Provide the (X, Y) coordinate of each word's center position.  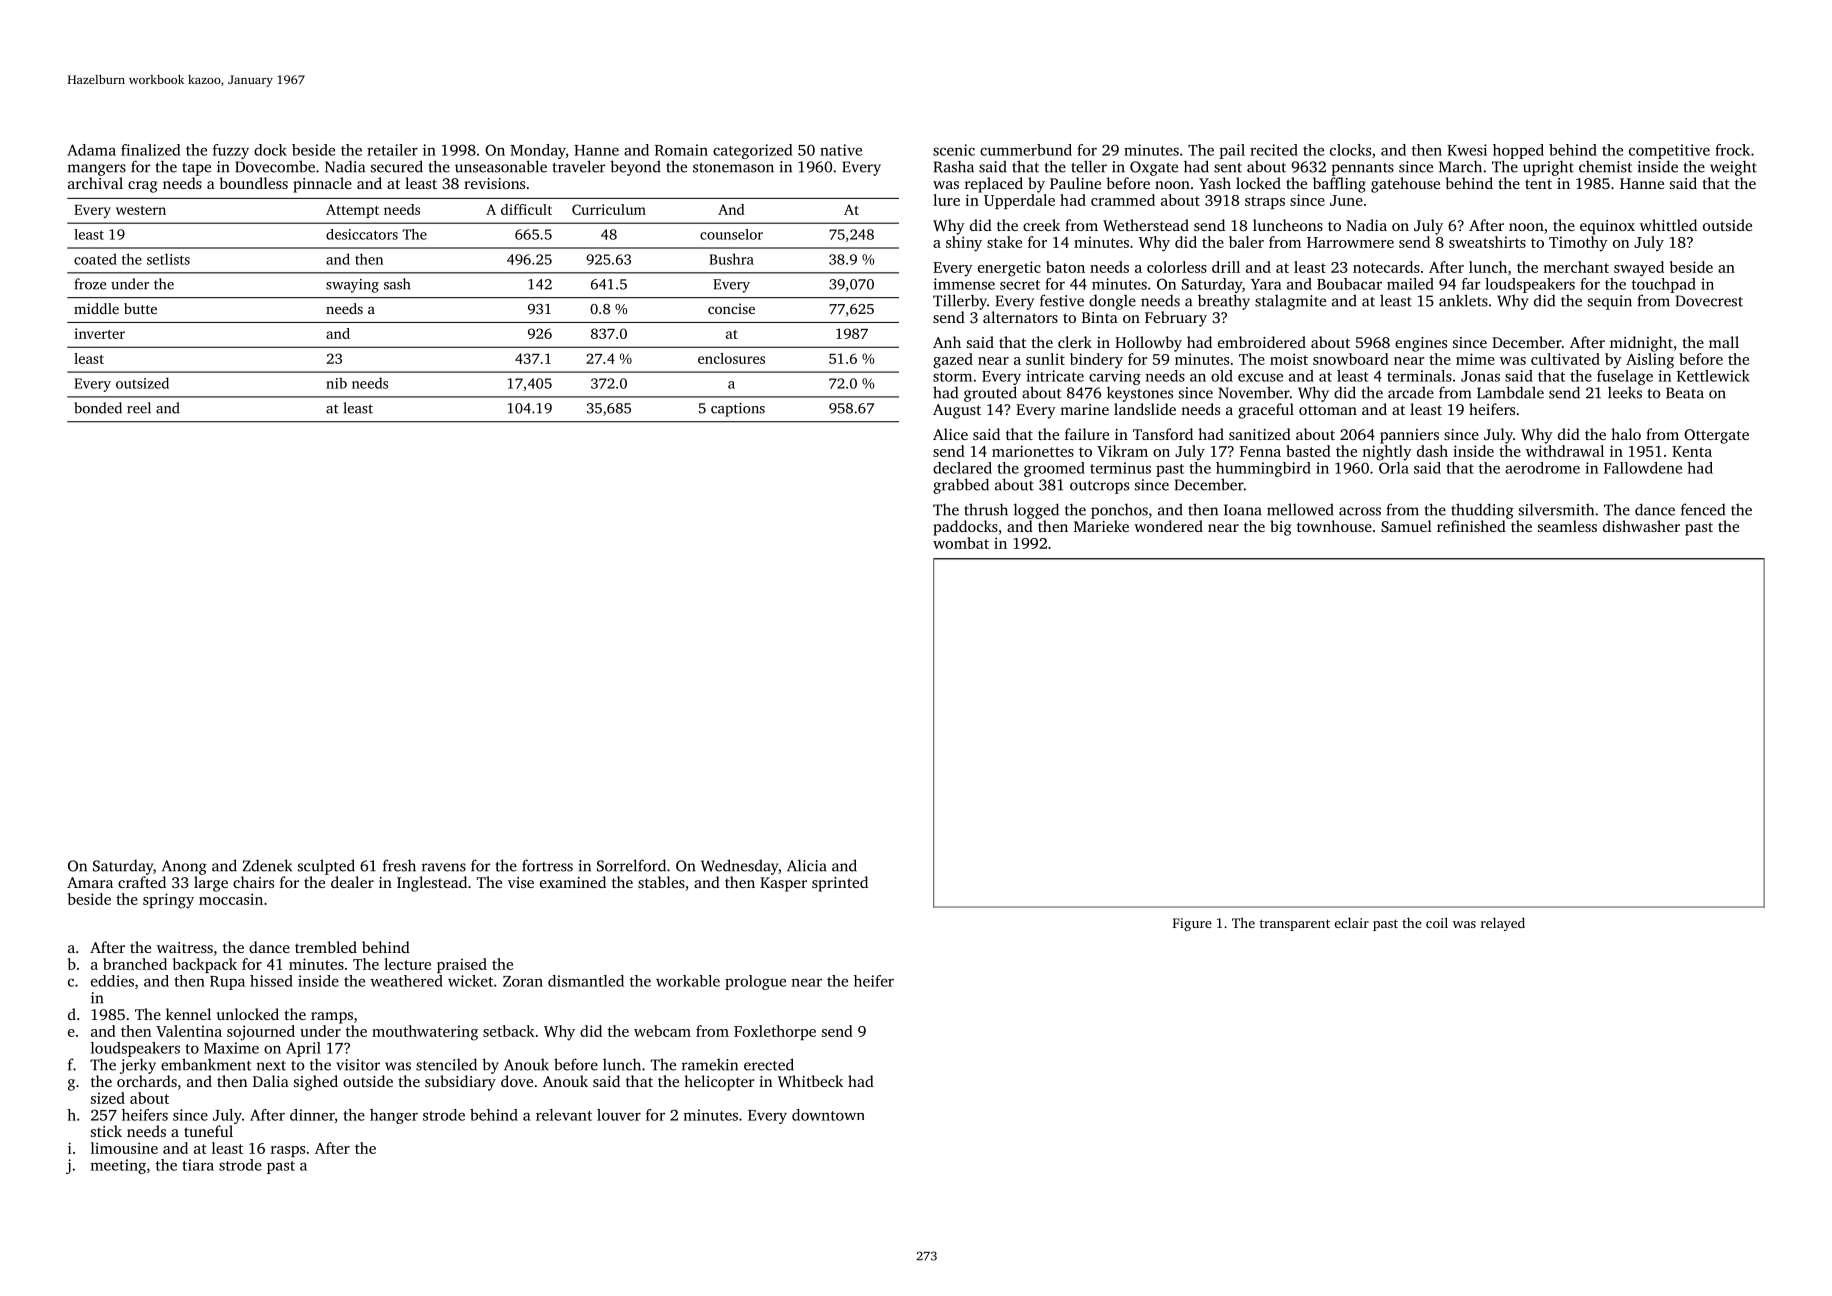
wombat (961, 543)
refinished (1471, 526)
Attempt (352, 211)
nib (336, 383)
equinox (1607, 227)
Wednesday (740, 867)
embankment (206, 1064)
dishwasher (1641, 526)
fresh (399, 865)
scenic (954, 150)
